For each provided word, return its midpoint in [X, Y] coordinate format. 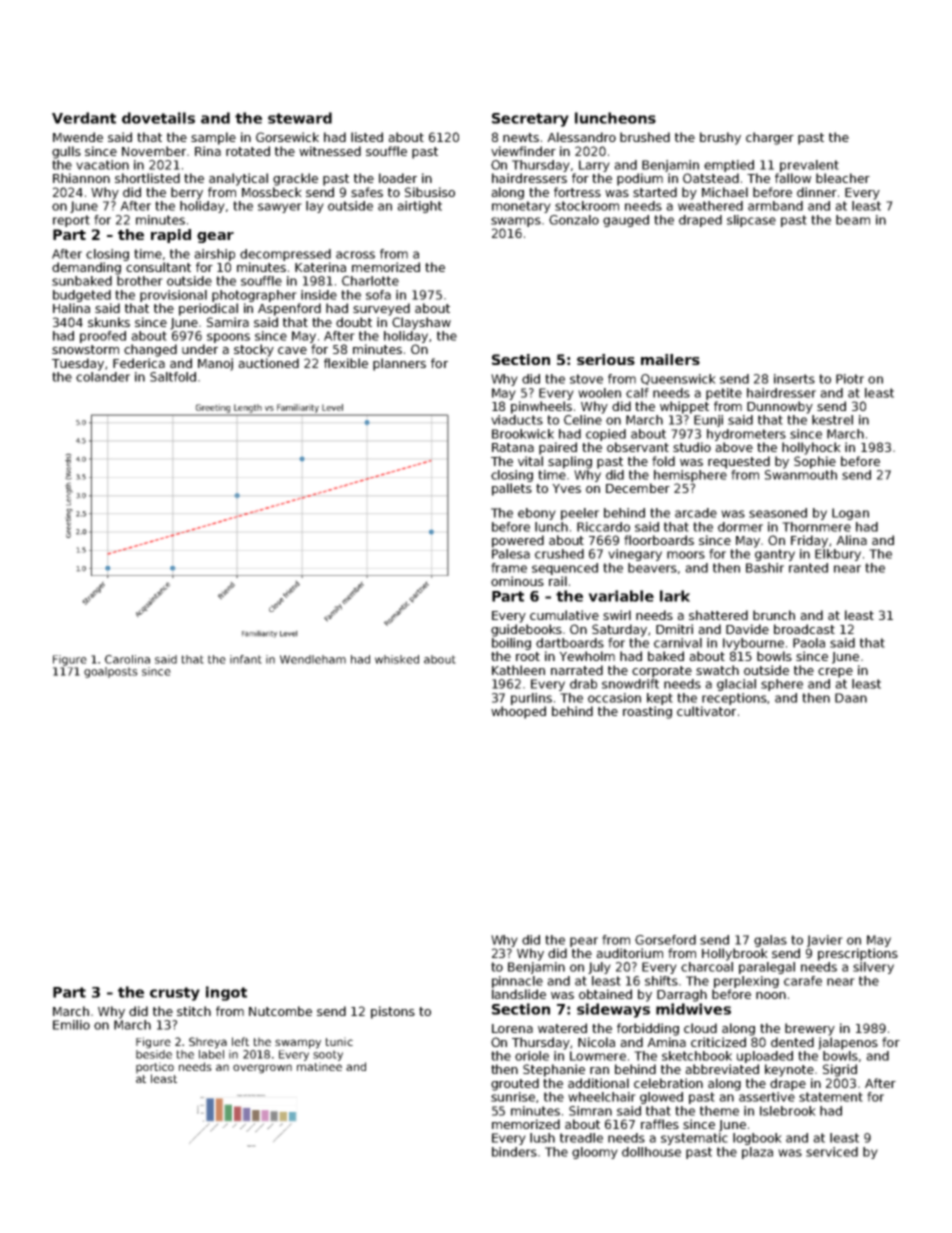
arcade [696, 513]
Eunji [708, 421]
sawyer [280, 208]
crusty [175, 994]
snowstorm [85, 349]
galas [770, 941]
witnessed [330, 151]
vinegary [635, 555]
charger [770, 138]
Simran [590, 1111]
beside [154, 1054]
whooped [518, 712]
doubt [354, 322]
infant [246, 659]
